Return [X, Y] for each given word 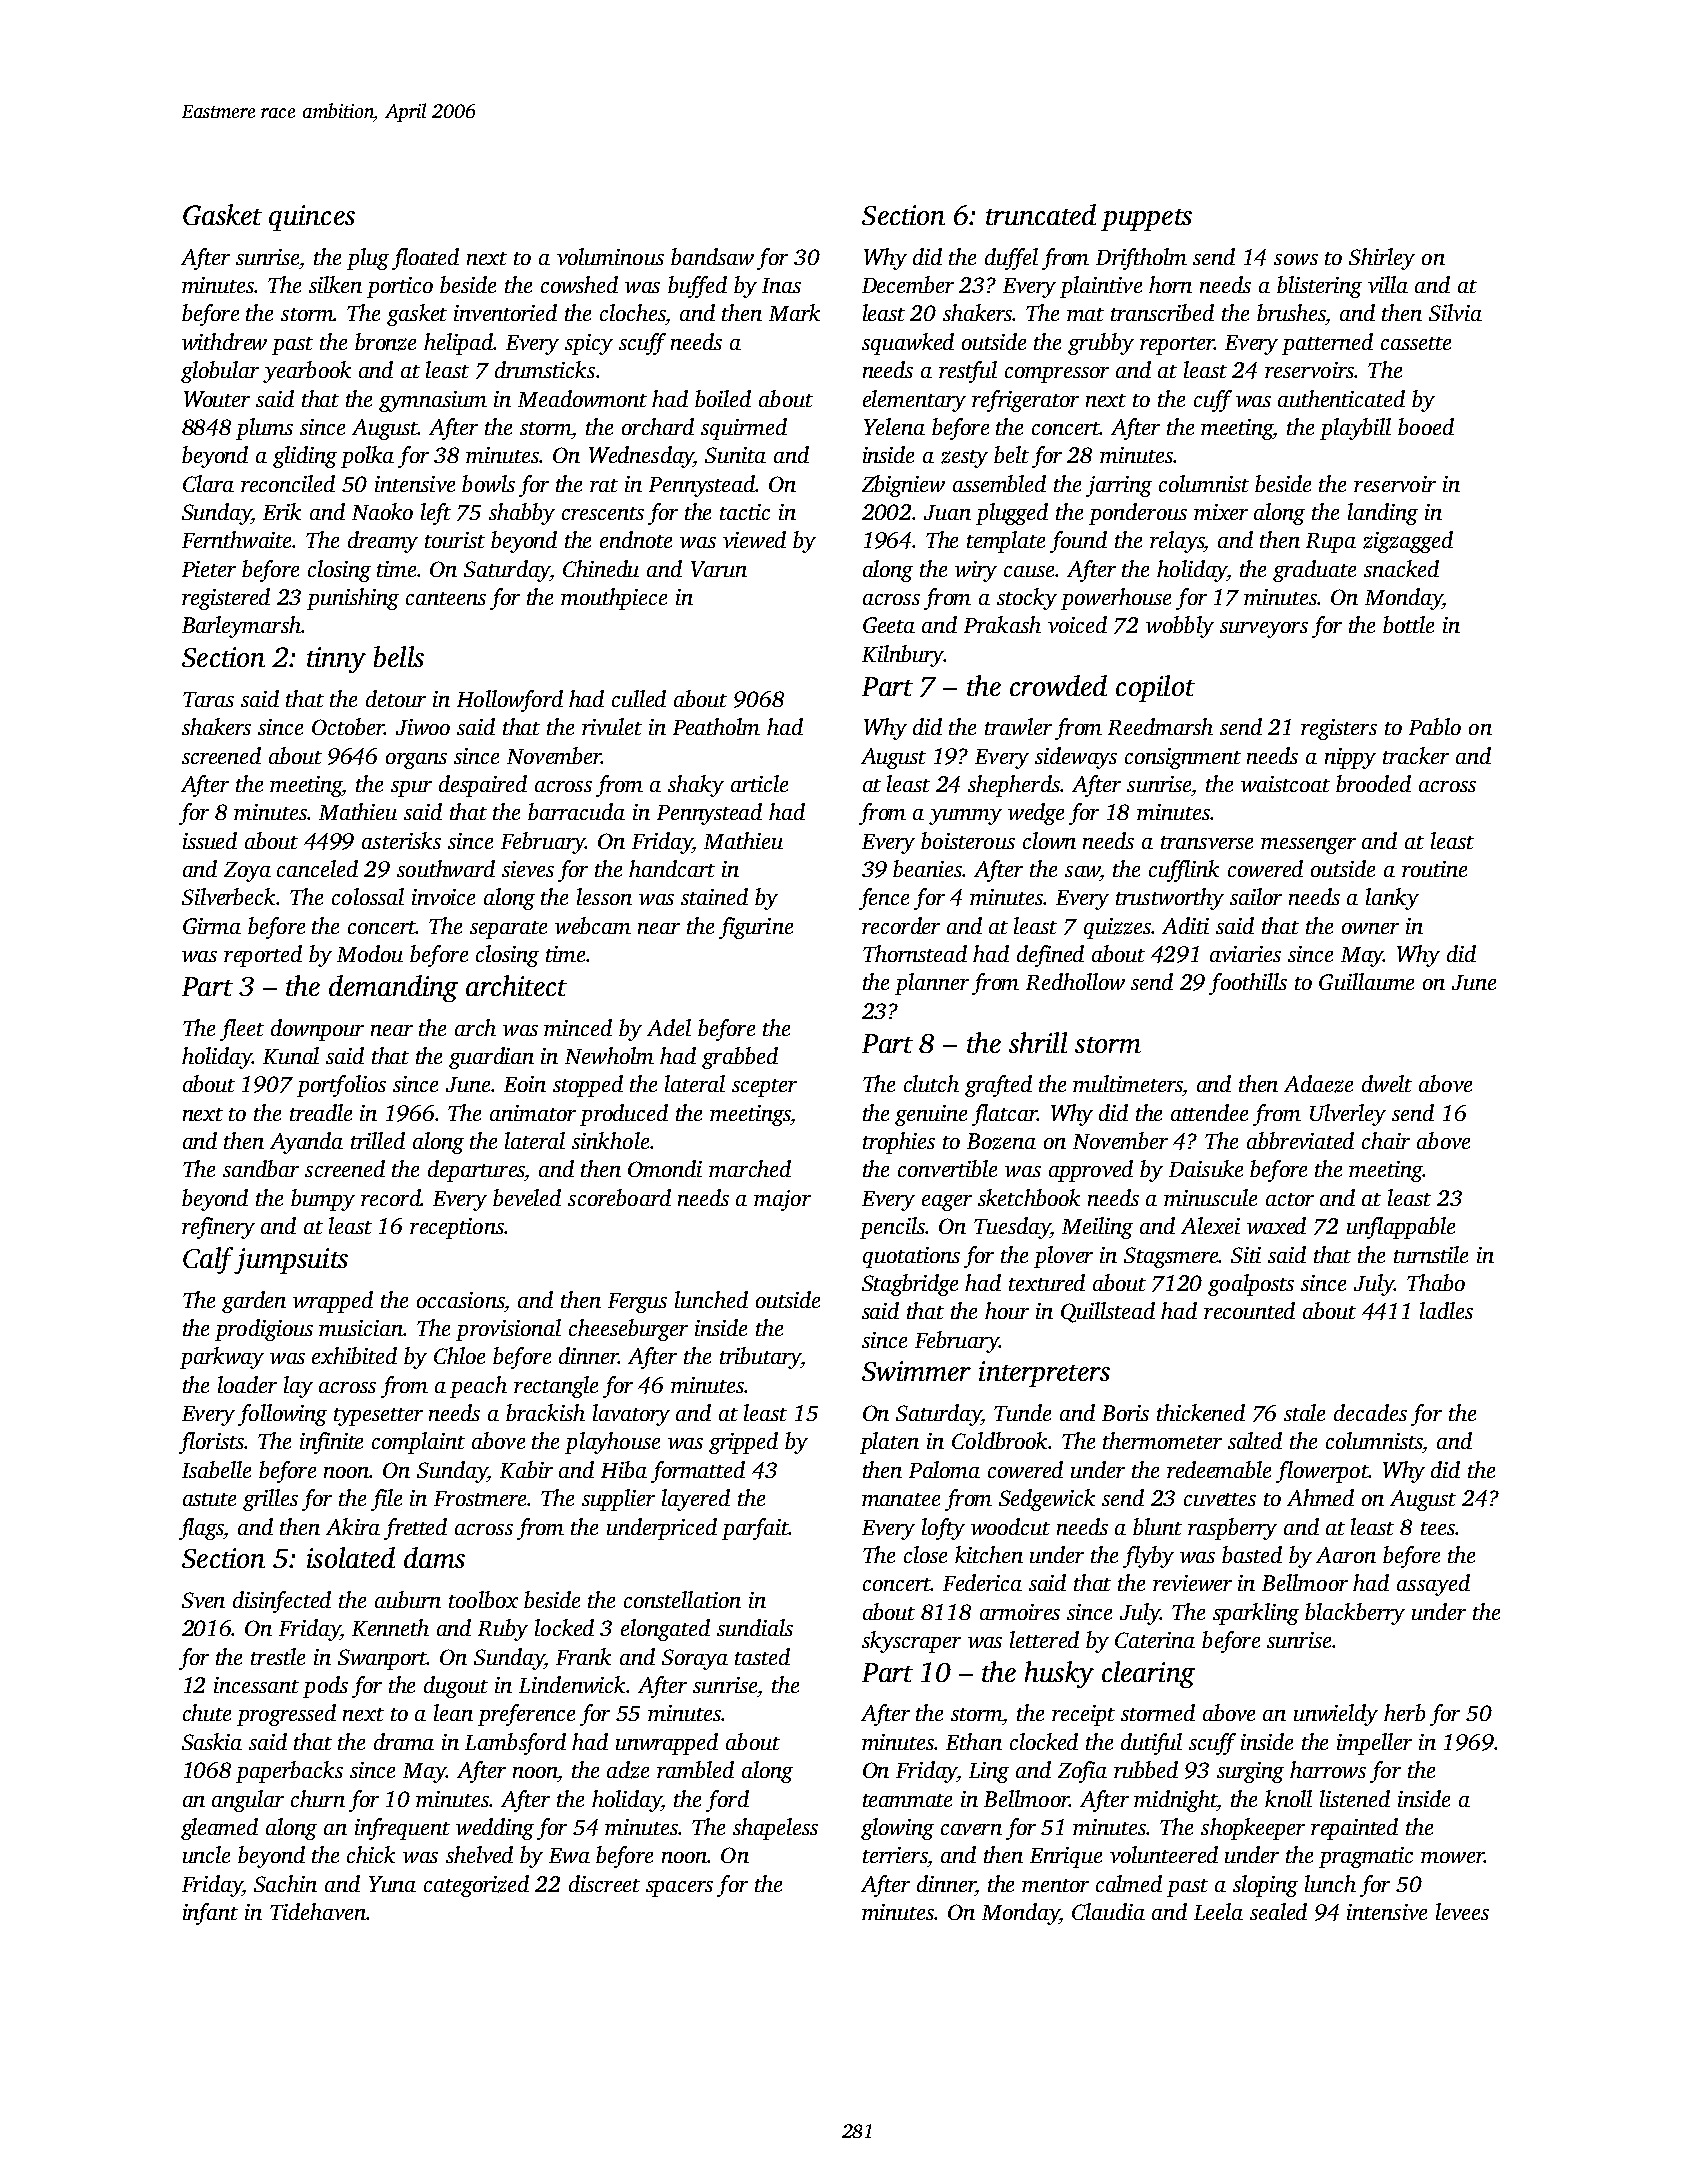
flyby [1148, 1557]
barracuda [576, 811]
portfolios [341, 1086]
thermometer [1162, 1440]
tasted [762, 1656]
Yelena [894, 426]
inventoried [505, 312]
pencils [892, 1228]
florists [212, 1443]
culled [639, 698]
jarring [1119, 486]
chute [207, 1712]
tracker [1416, 755]
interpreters [1044, 1374]
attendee [1209, 1112]
